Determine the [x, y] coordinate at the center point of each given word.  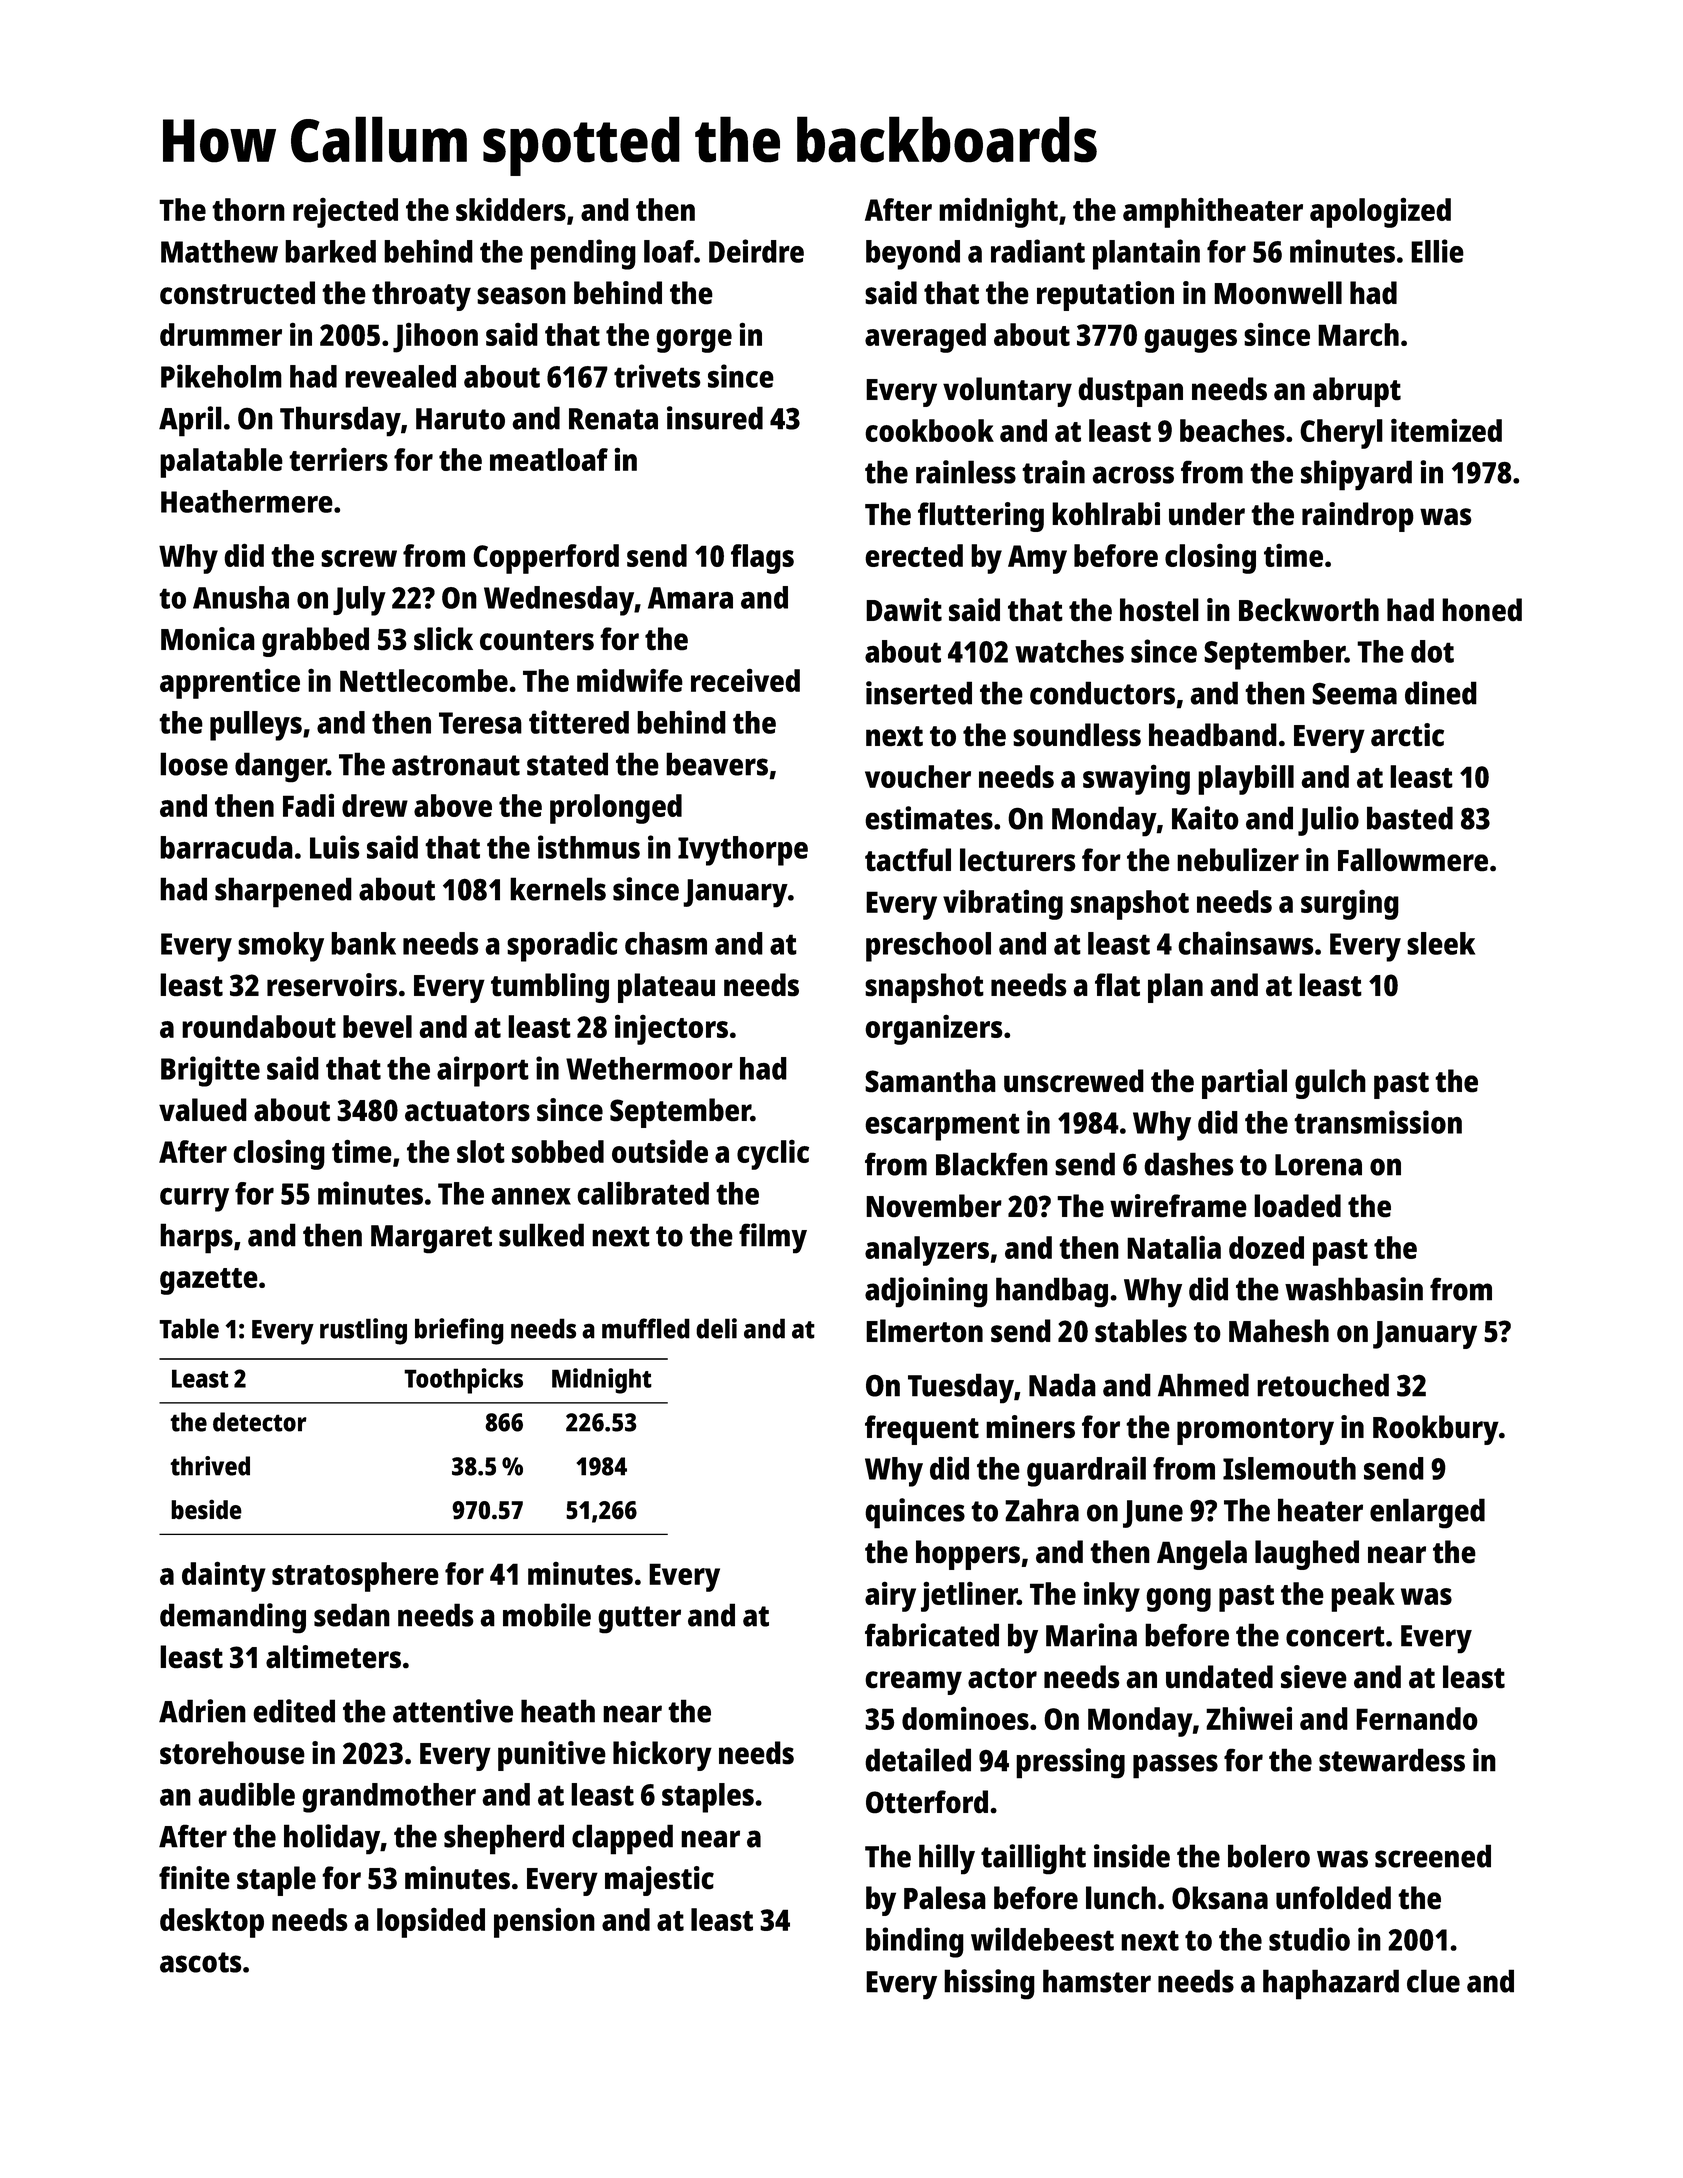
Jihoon [435, 337]
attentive [453, 1711]
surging [1350, 904]
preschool [928, 947]
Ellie [1437, 251]
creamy [913, 1683]
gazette [209, 1281]
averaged [925, 338]
